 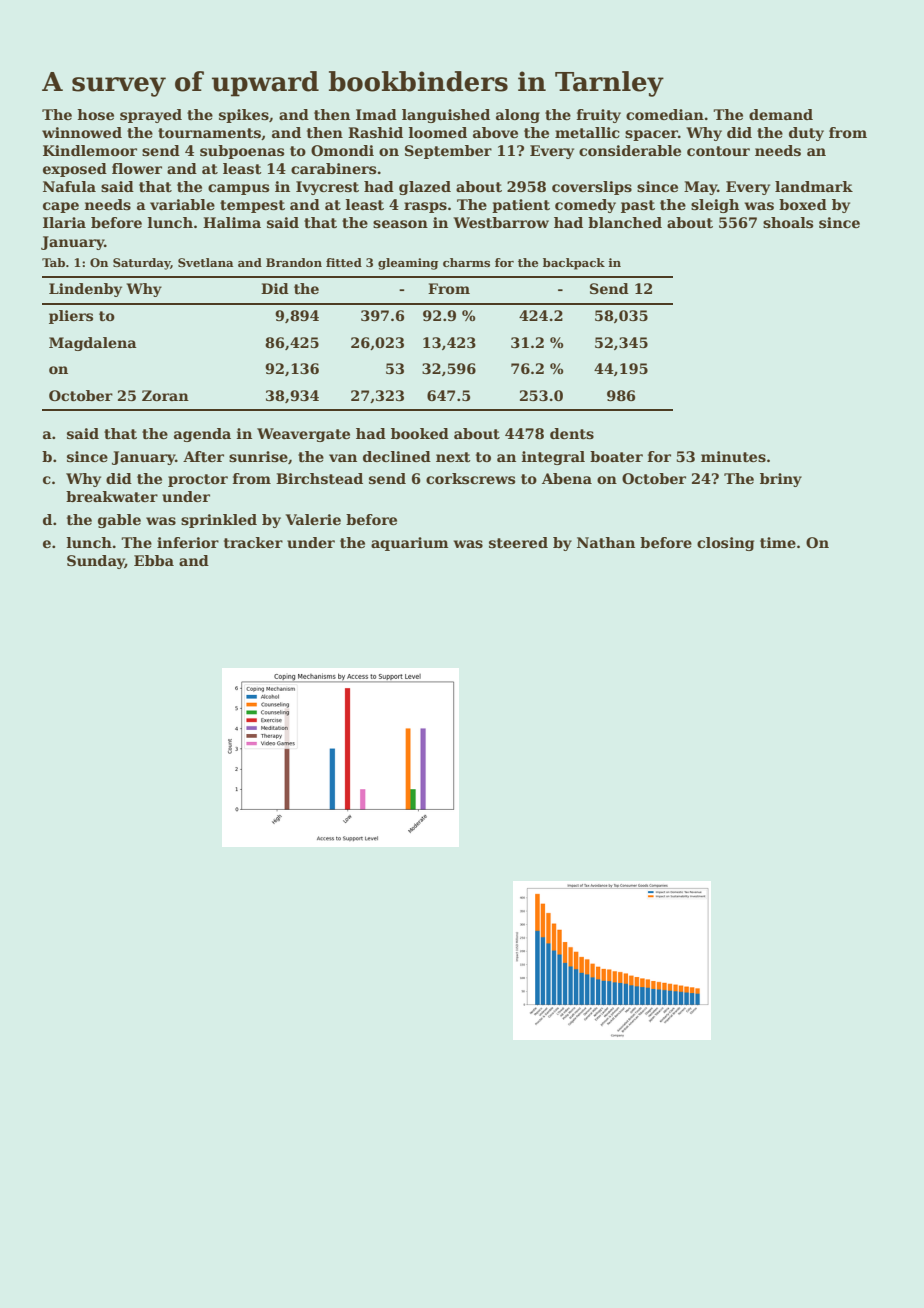 What do you see at coordinates (574, 264) in the page?
I see `backpack` at bounding box center [574, 264].
